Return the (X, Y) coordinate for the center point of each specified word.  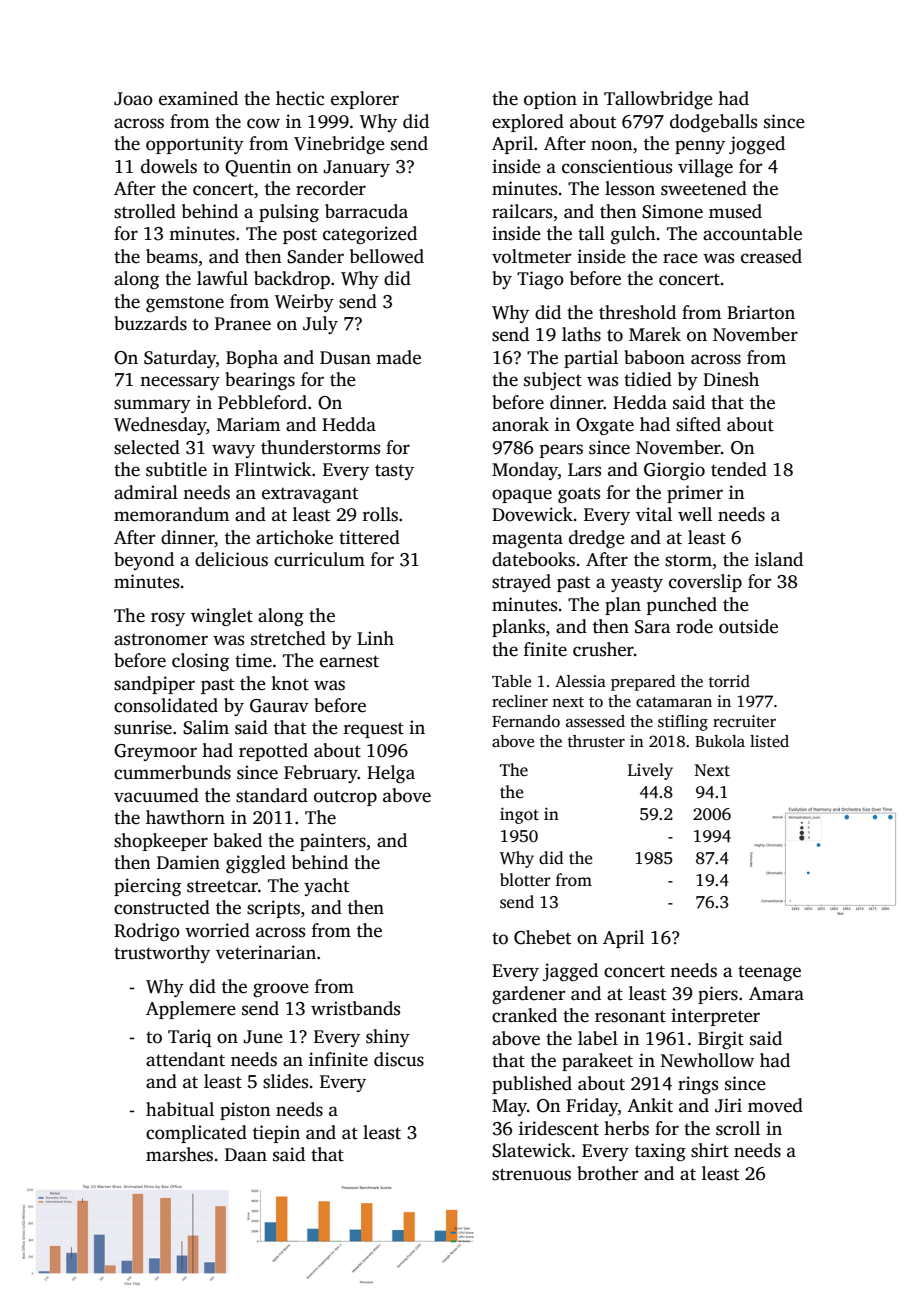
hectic (300, 98)
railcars (522, 211)
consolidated (166, 705)
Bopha (252, 359)
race (680, 258)
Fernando (526, 721)
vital (654, 514)
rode (694, 626)
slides (285, 1081)
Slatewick (531, 1150)
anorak (520, 424)
